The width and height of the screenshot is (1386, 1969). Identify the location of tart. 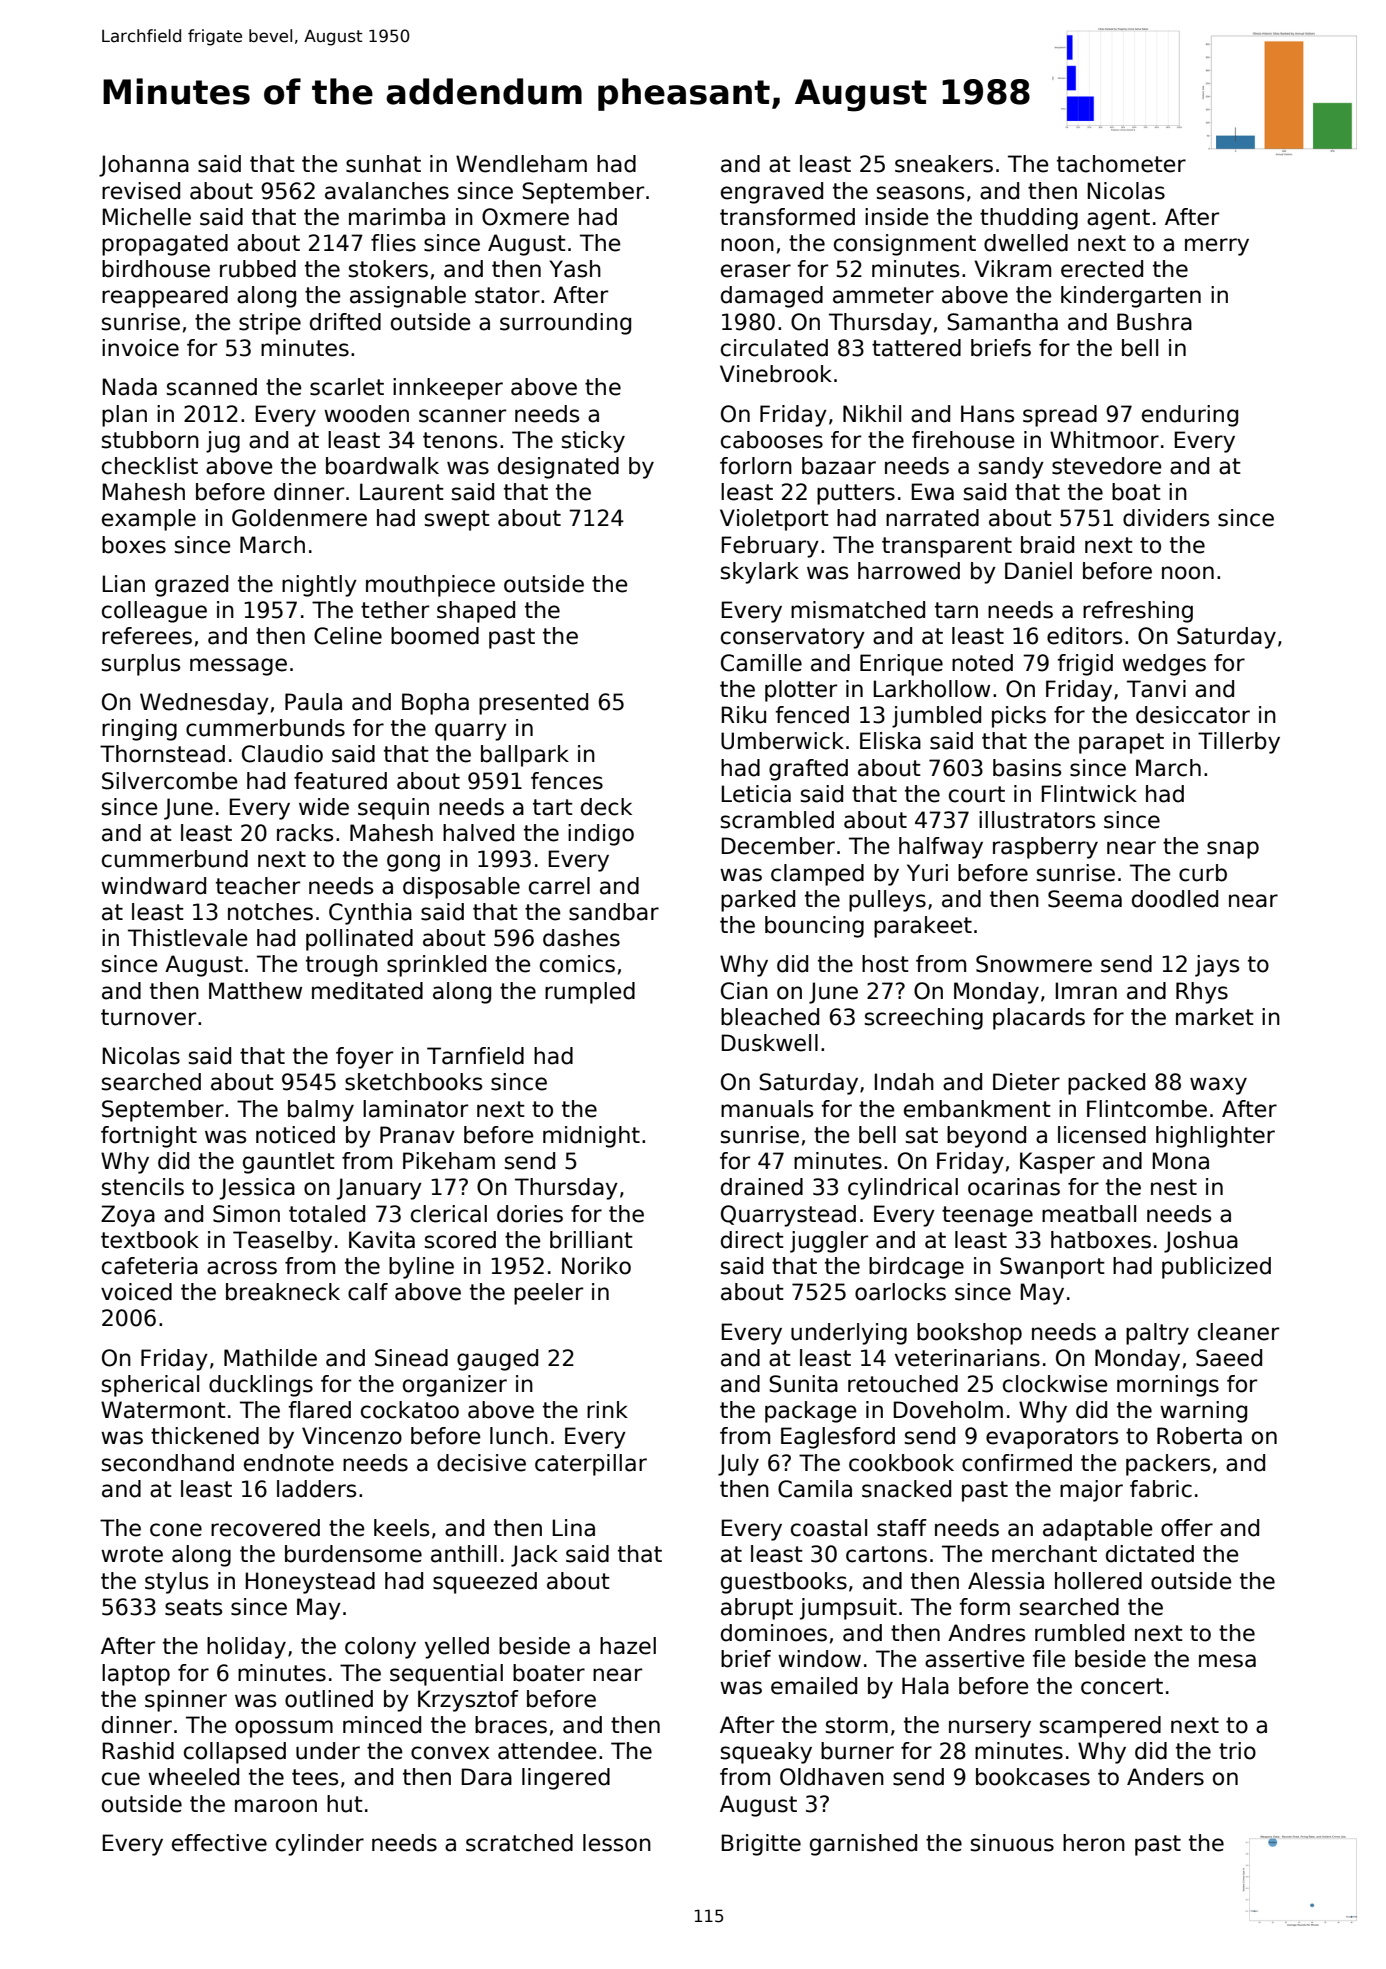
(553, 807).
